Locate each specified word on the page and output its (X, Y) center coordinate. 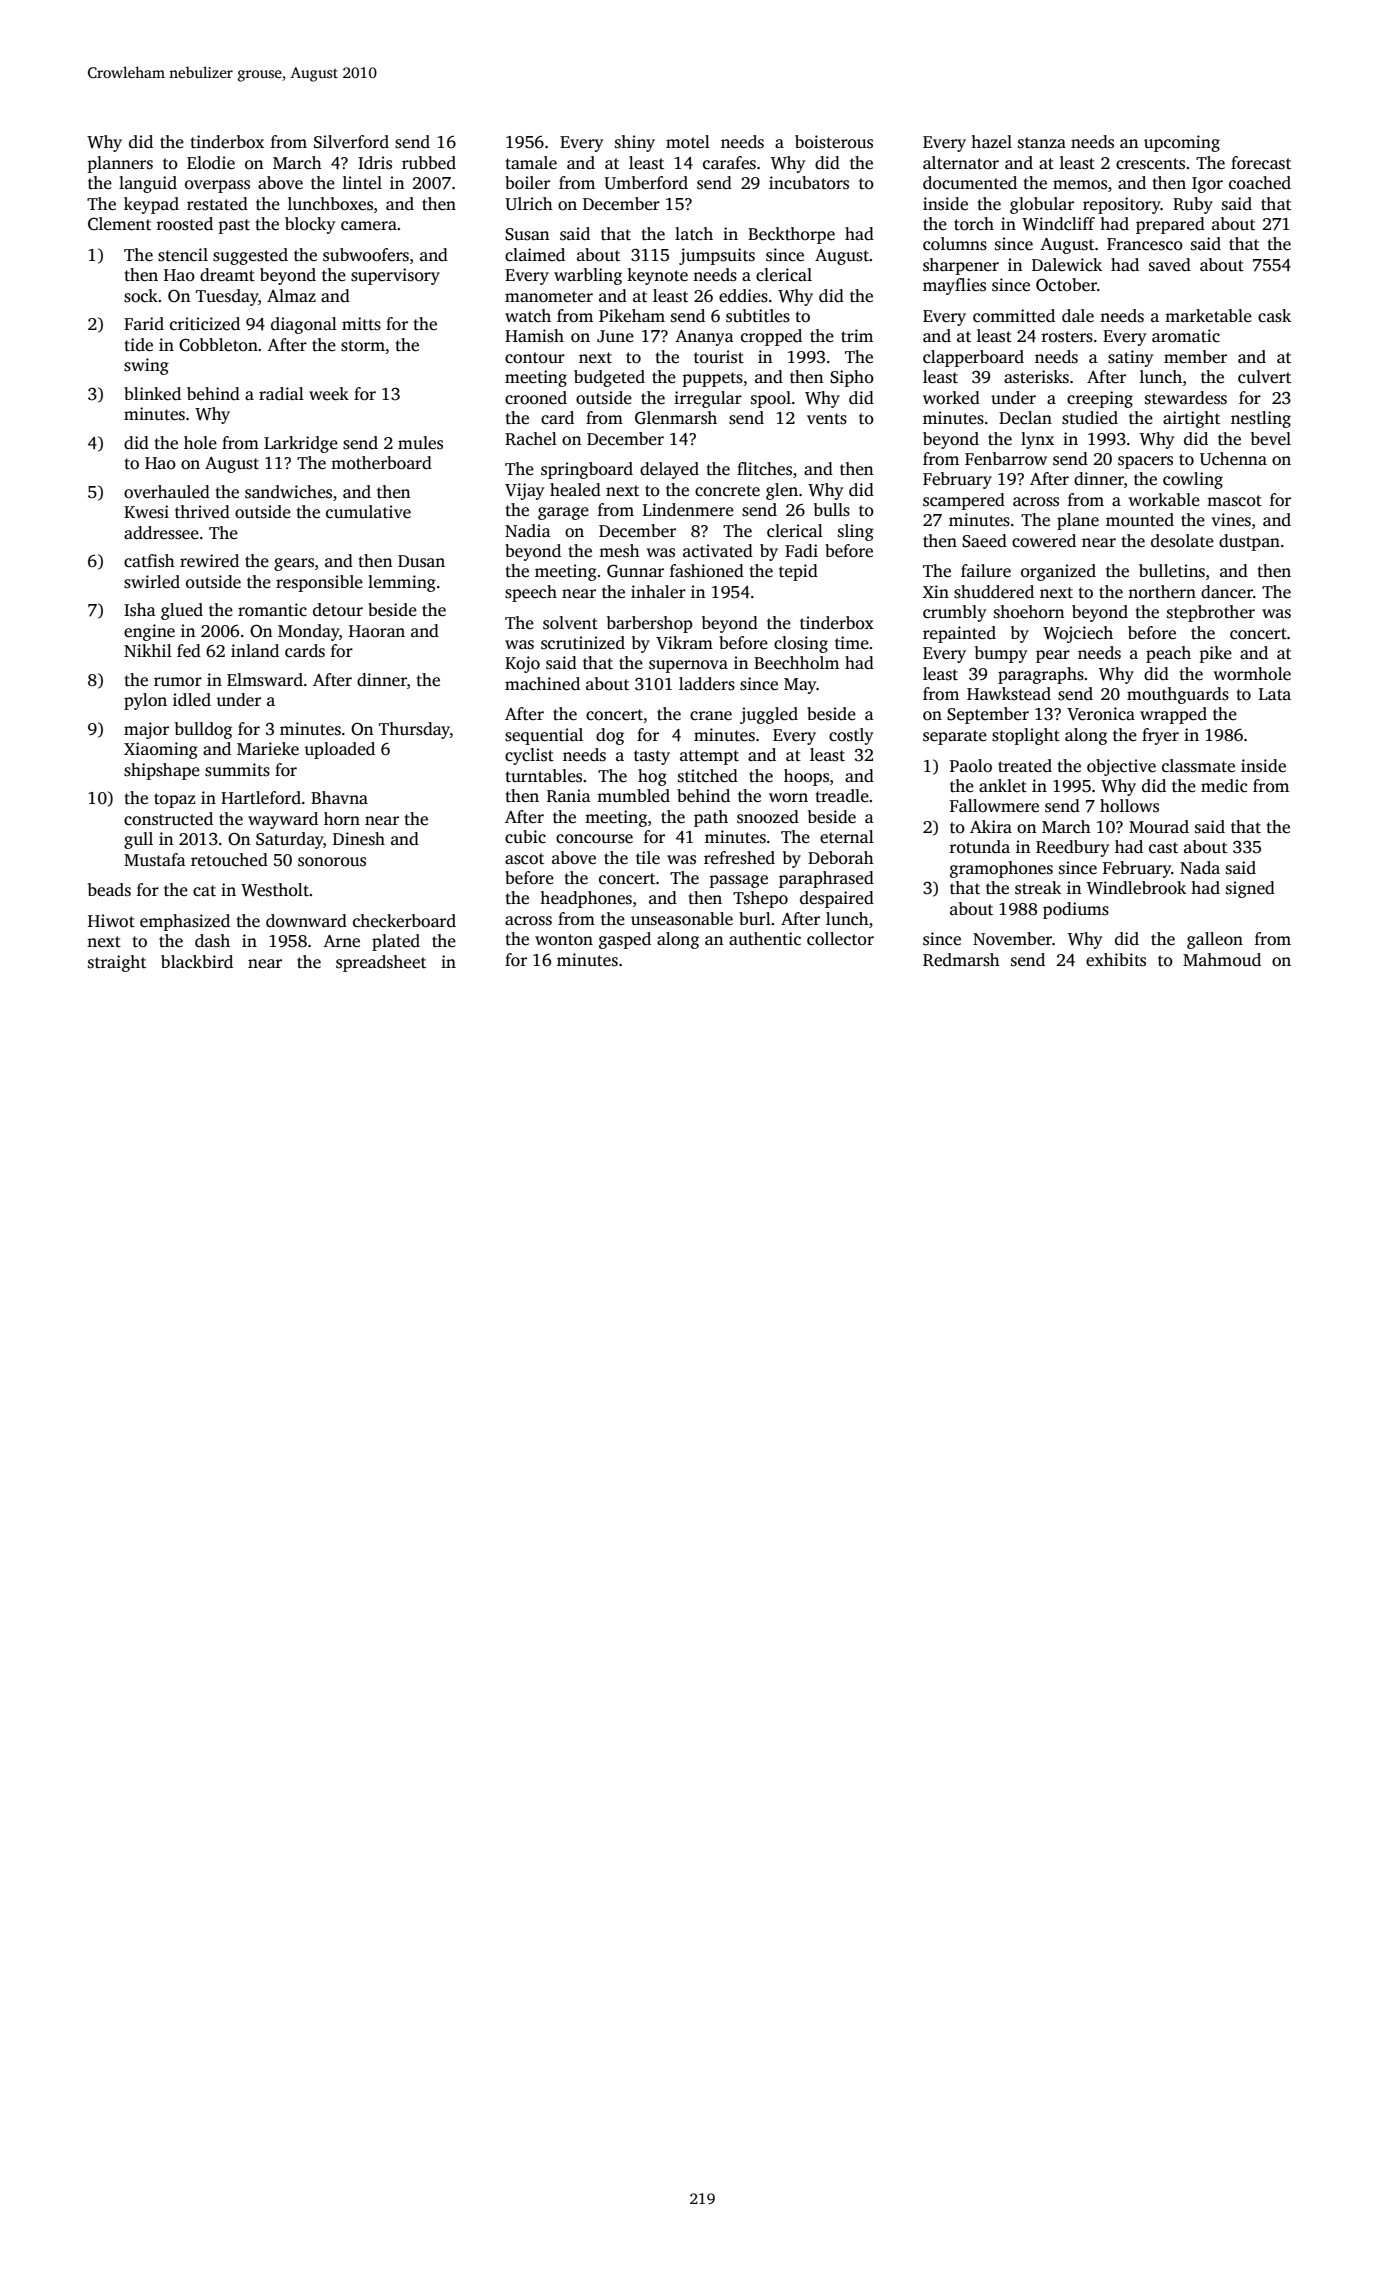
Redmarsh (961, 960)
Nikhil (148, 650)
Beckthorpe (791, 235)
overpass (217, 186)
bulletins (1172, 571)
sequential (544, 736)
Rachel (531, 438)
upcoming (1182, 143)
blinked (152, 394)
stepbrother (1211, 613)
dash (212, 941)
